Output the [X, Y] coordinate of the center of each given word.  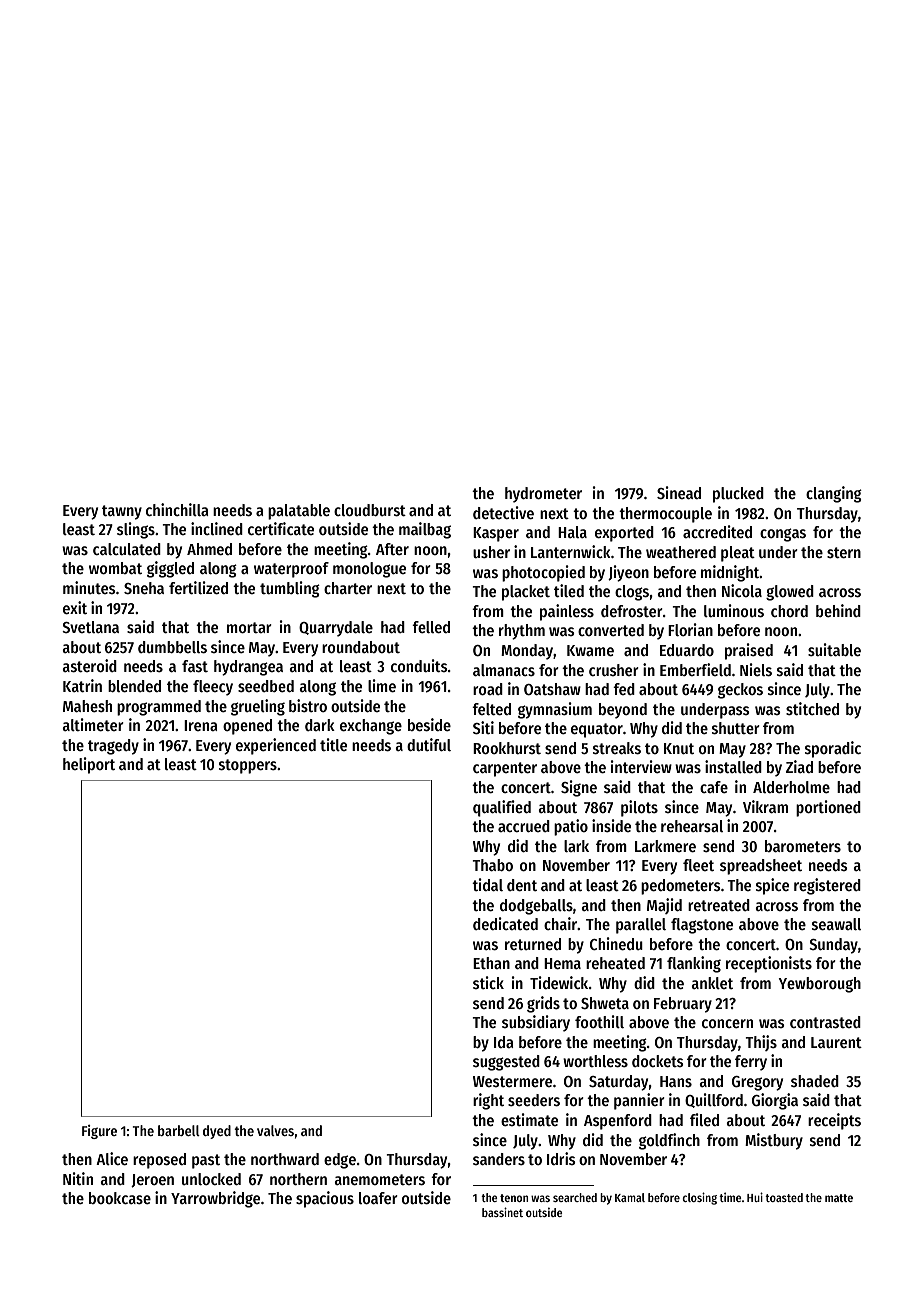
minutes [89, 587]
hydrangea [248, 668]
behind [838, 610]
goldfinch [669, 1141]
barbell [179, 1130]
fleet [698, 865]
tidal [487, 884]
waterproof [291, 570]
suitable [834, 649]
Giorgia [775, 1101]
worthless [595, 1061]
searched [575, 1197]
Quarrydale [336, 629]
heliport [89, 765]
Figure [99, 1132]
